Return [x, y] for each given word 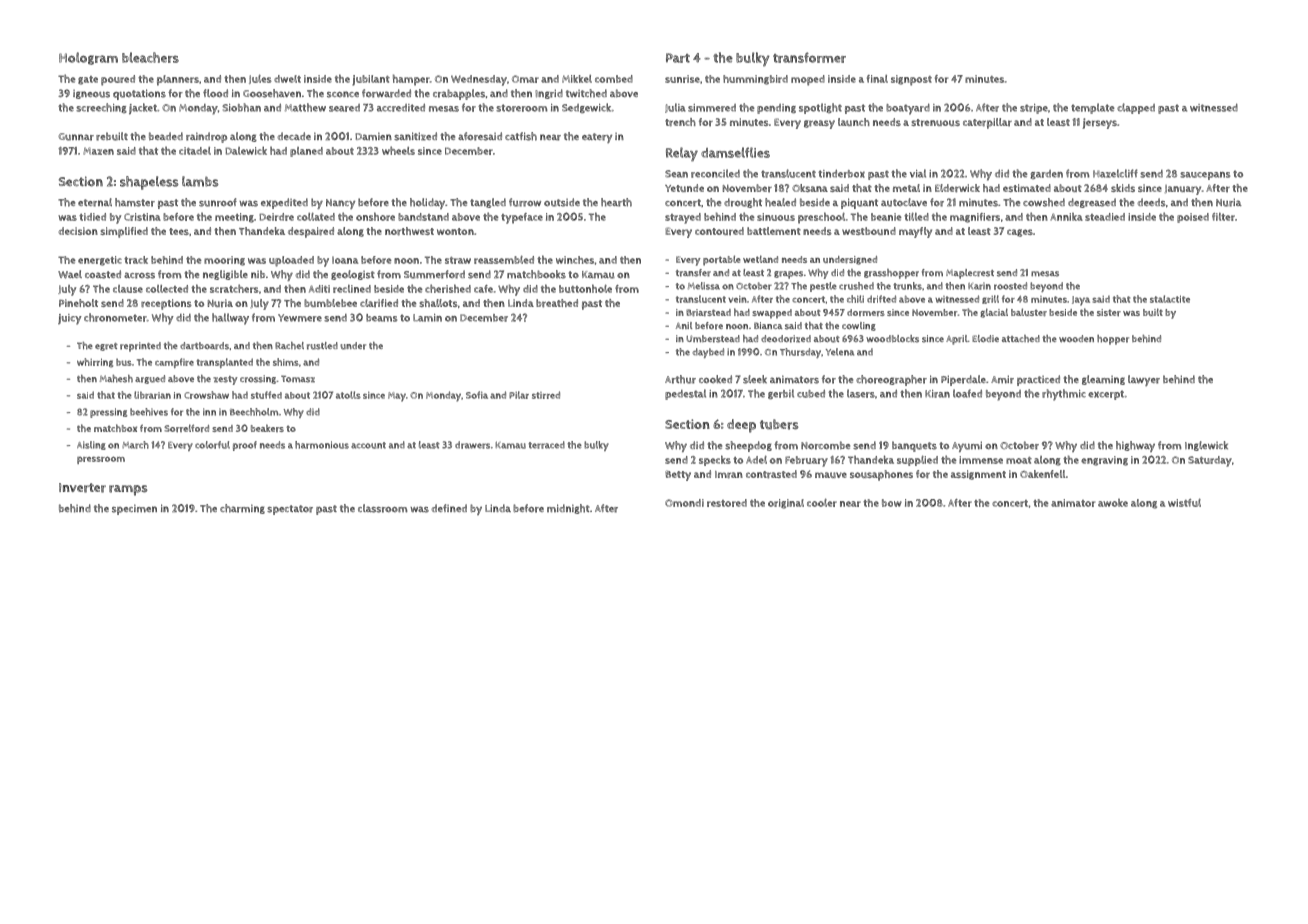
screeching [101, 108]
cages [1020, 233]
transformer [809, 57]
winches [575, 260]
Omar [525, 79]
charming [242, 509]
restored [727, 503]
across [139, 275]
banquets [914, 446]
